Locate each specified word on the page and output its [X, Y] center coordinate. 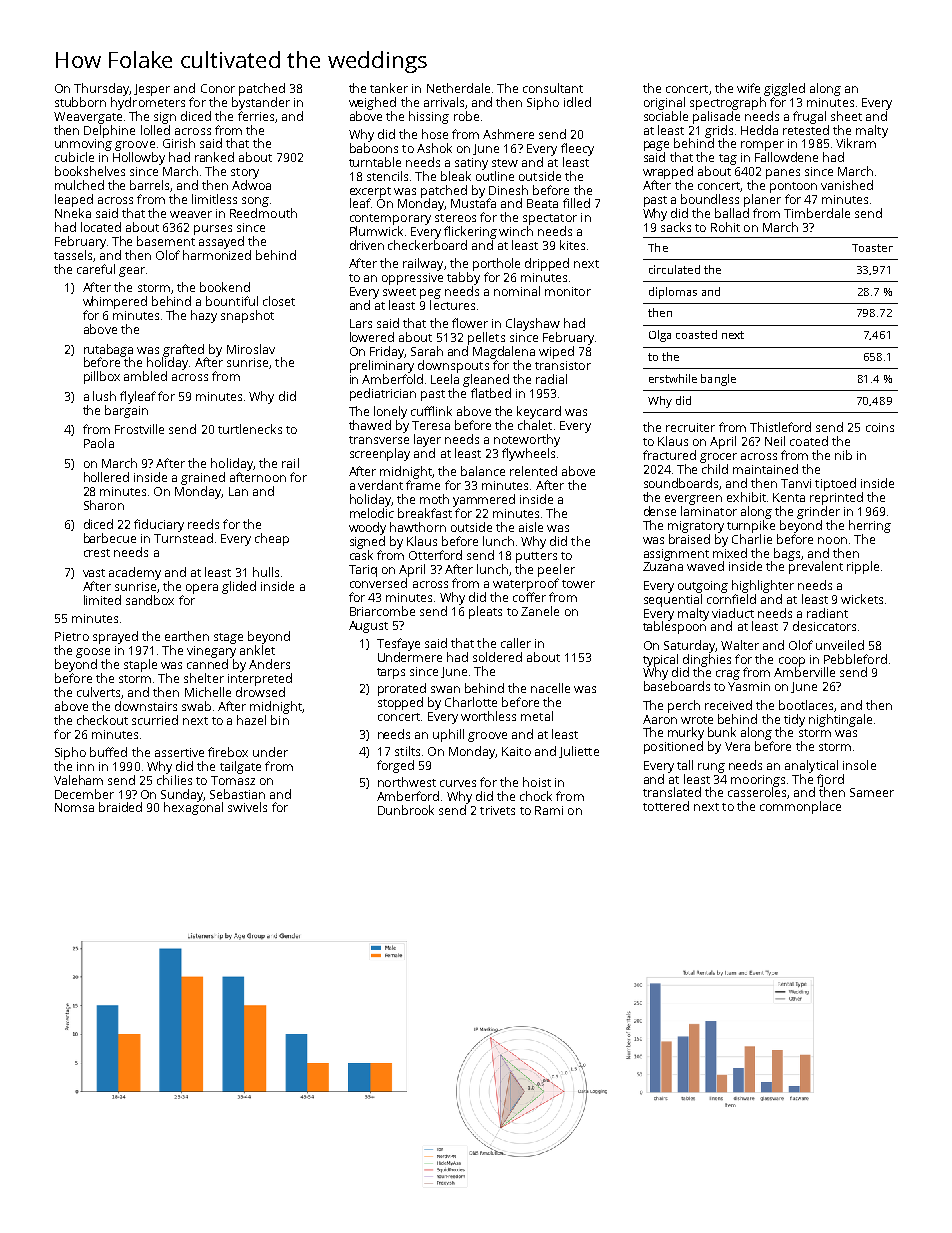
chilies [174, 780]
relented [533, 471]
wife [748, 88]
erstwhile [673, 378]
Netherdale [458, 88]
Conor [218, 88]
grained [203, 478]
